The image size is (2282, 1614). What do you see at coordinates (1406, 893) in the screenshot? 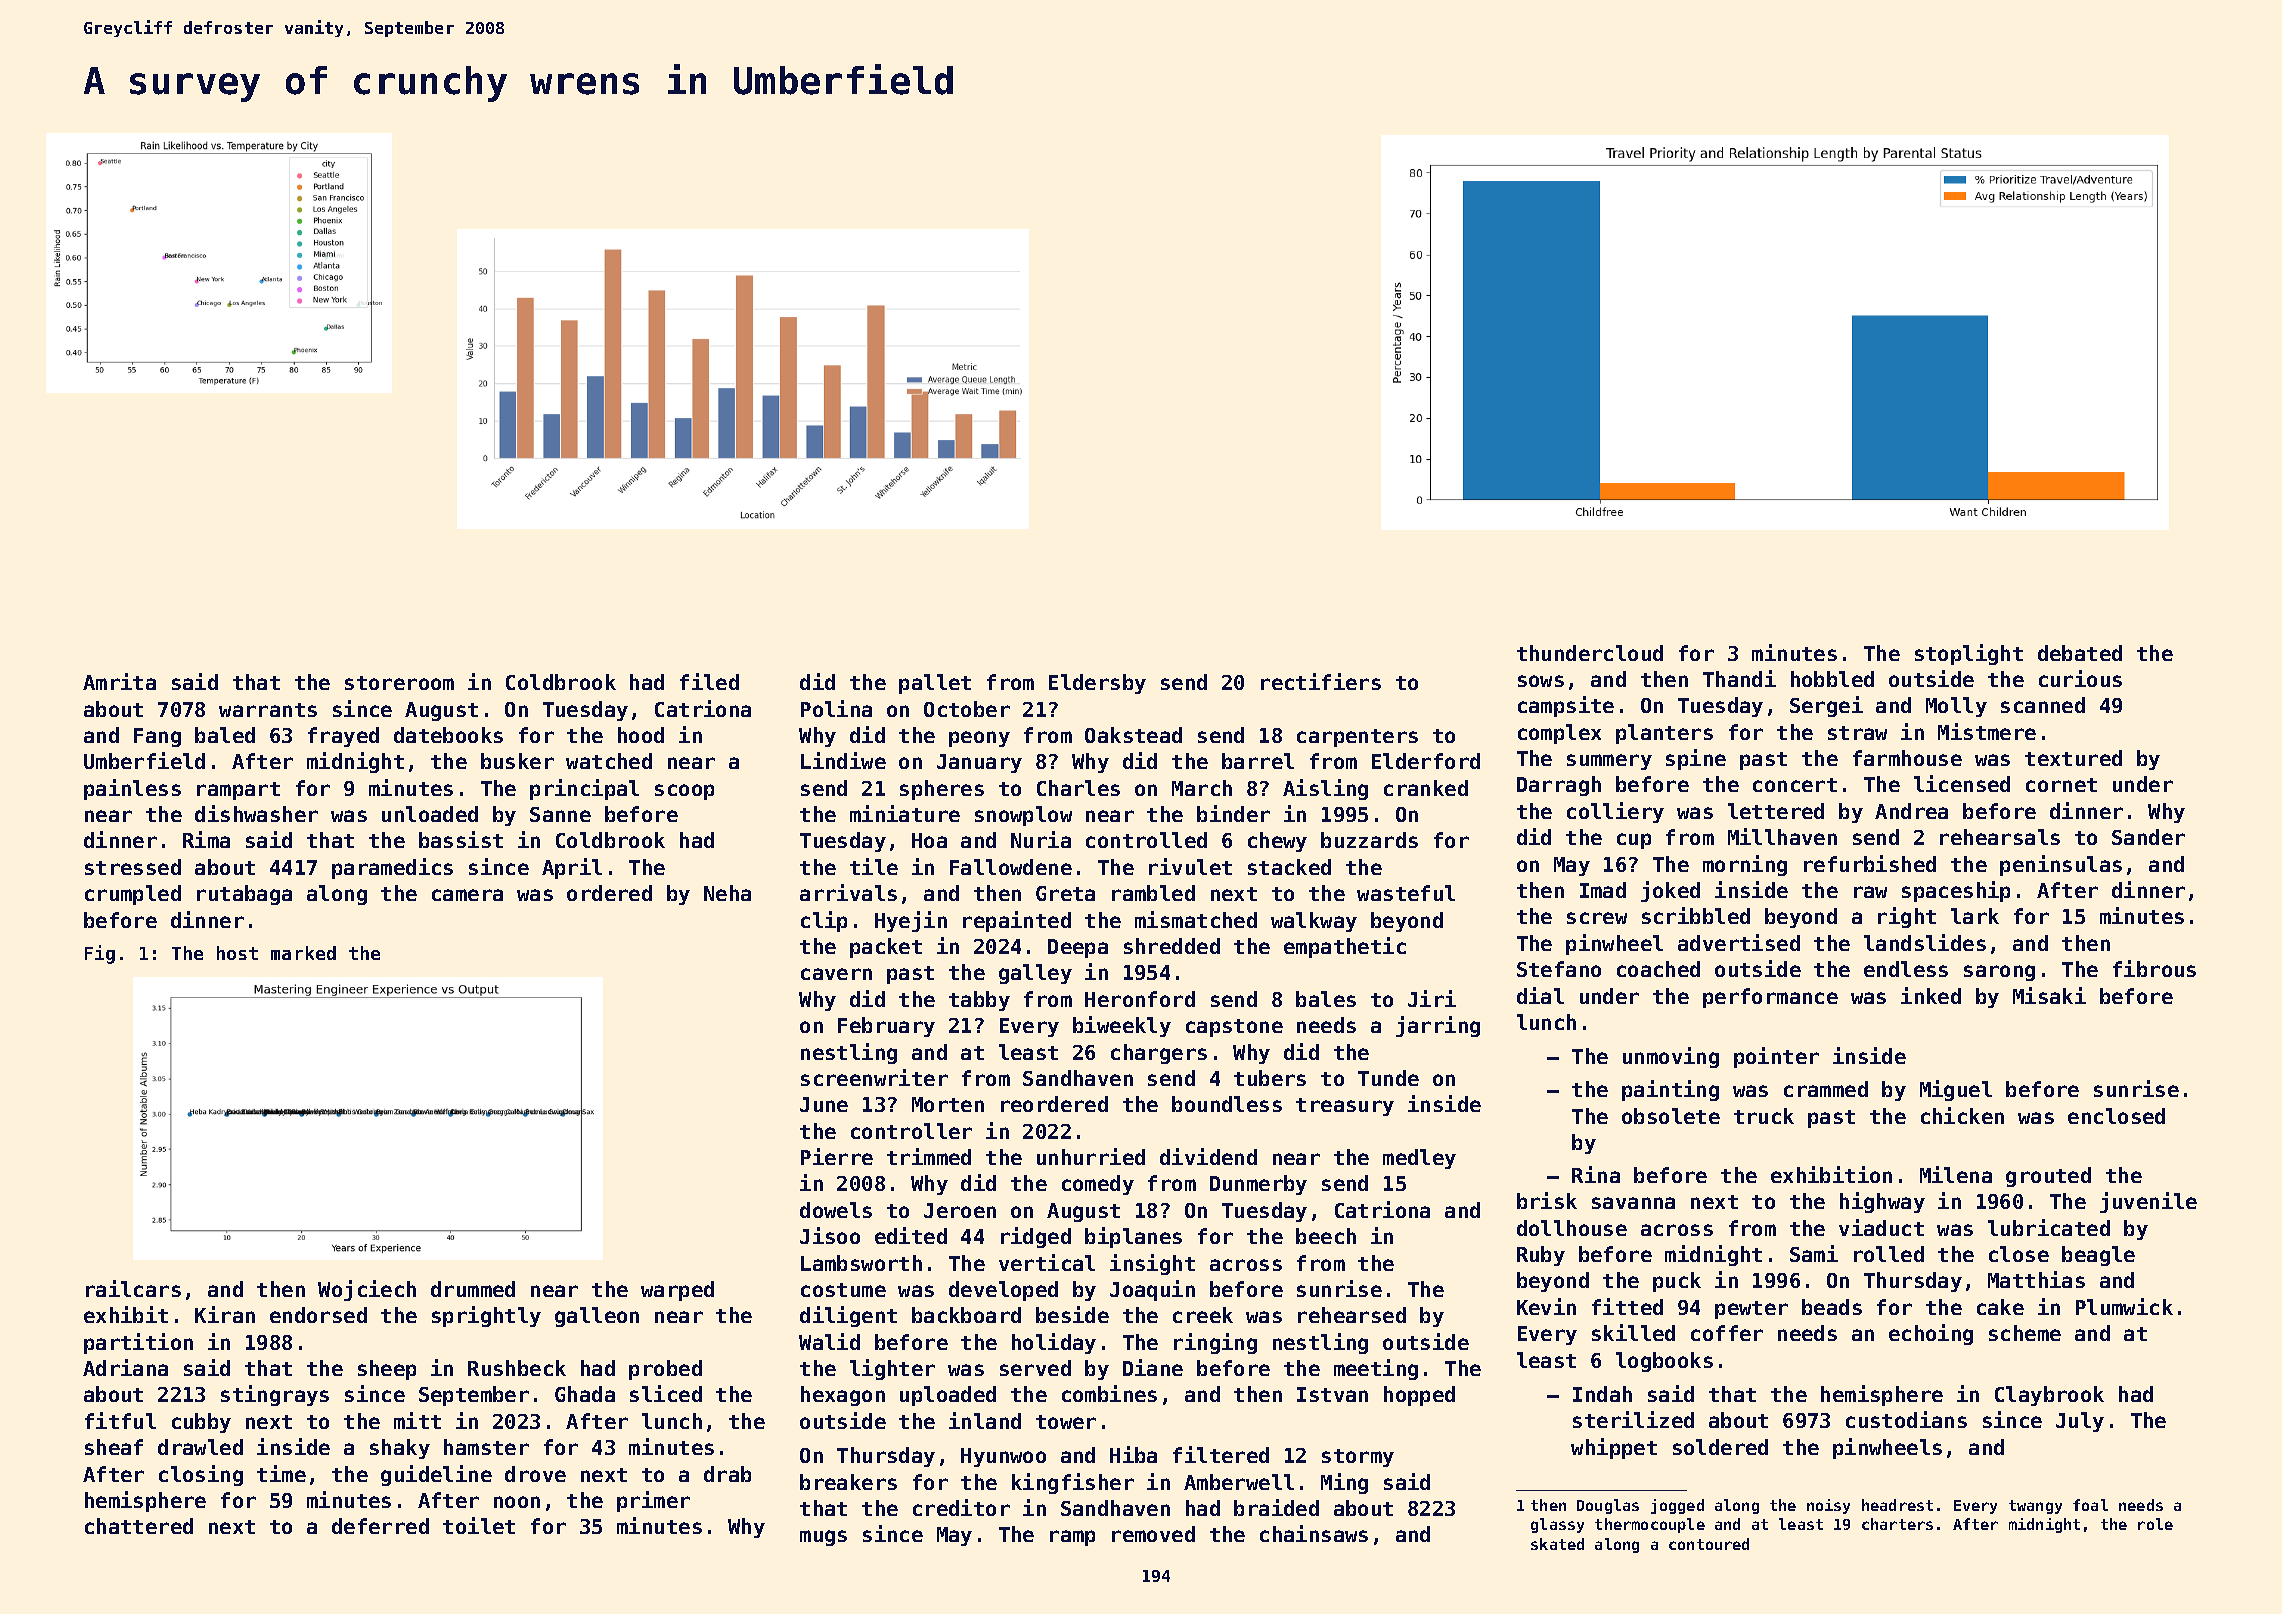
I see `wasteful` at bounding box center [1406, 893].
